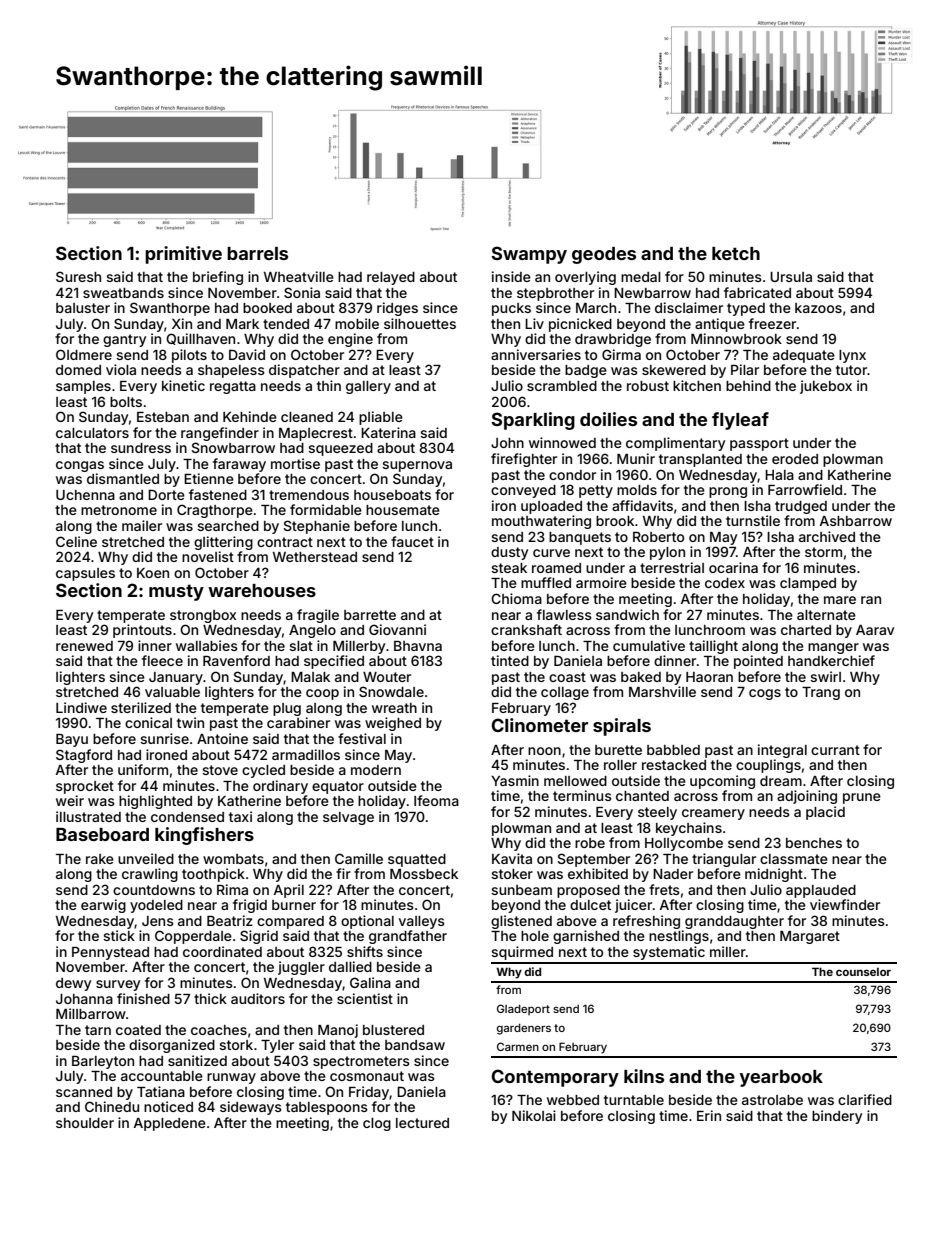 The image size is (952, 1233). What do you see at coordinates (190, 722) in the screenshot?
I see `twin` at bounding box center [190, 722].
